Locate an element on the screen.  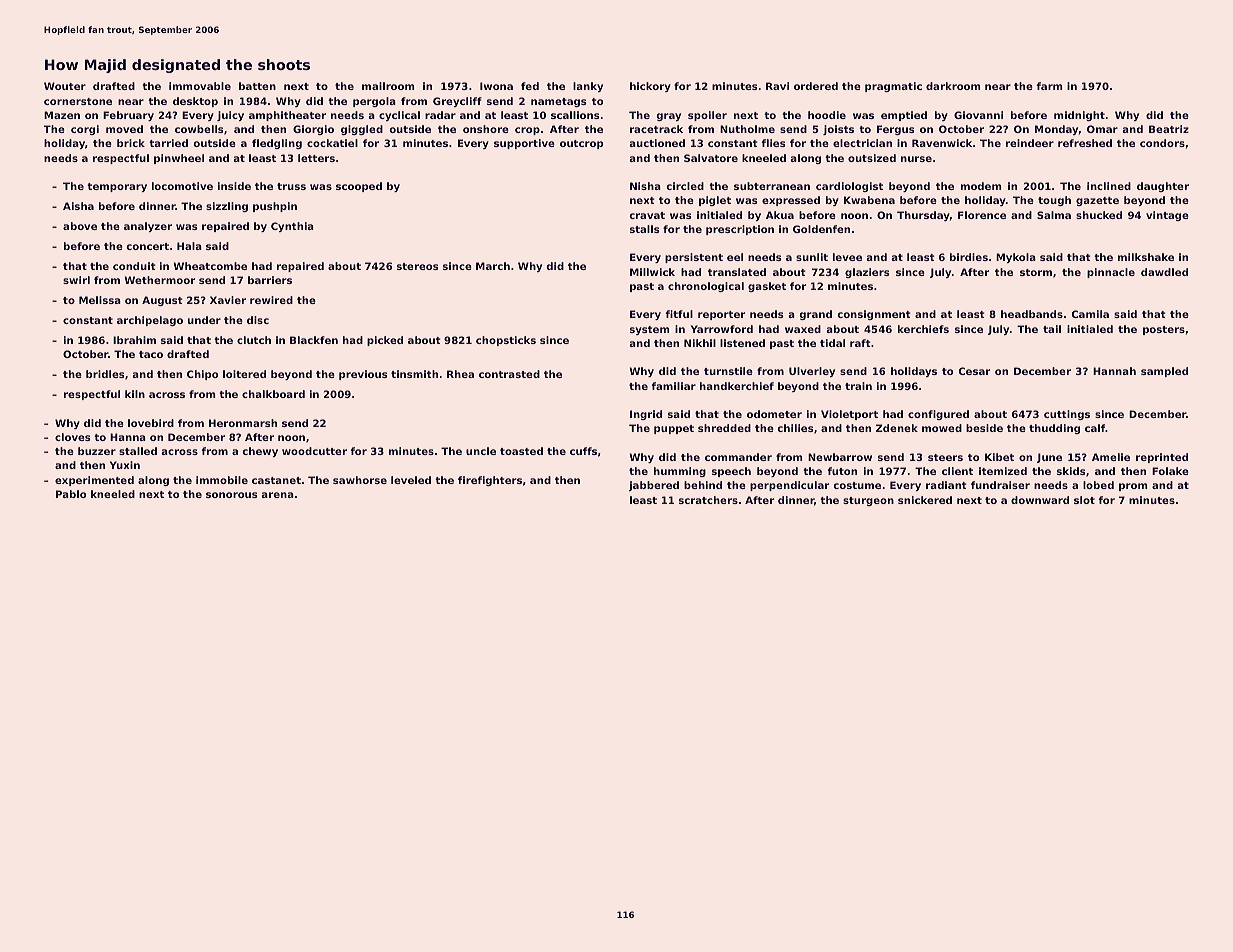
immovable is located at coordinates (200, 86).
